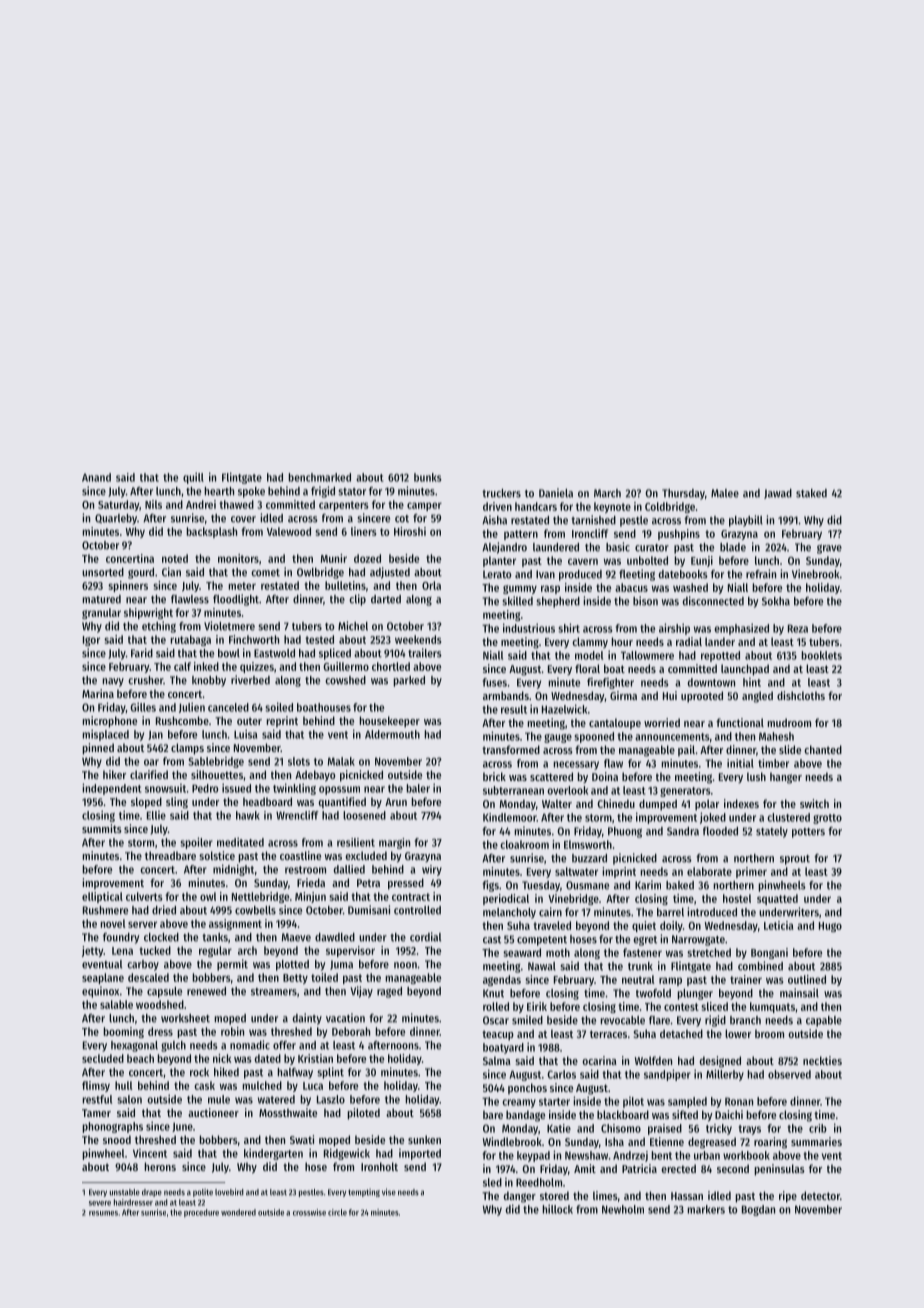 Image resolution: width=924 pixels, height=1308 pixels. What do you see at coordinates (164, 910) in the image?
I see `dried` at bounding box center [164, 910].
